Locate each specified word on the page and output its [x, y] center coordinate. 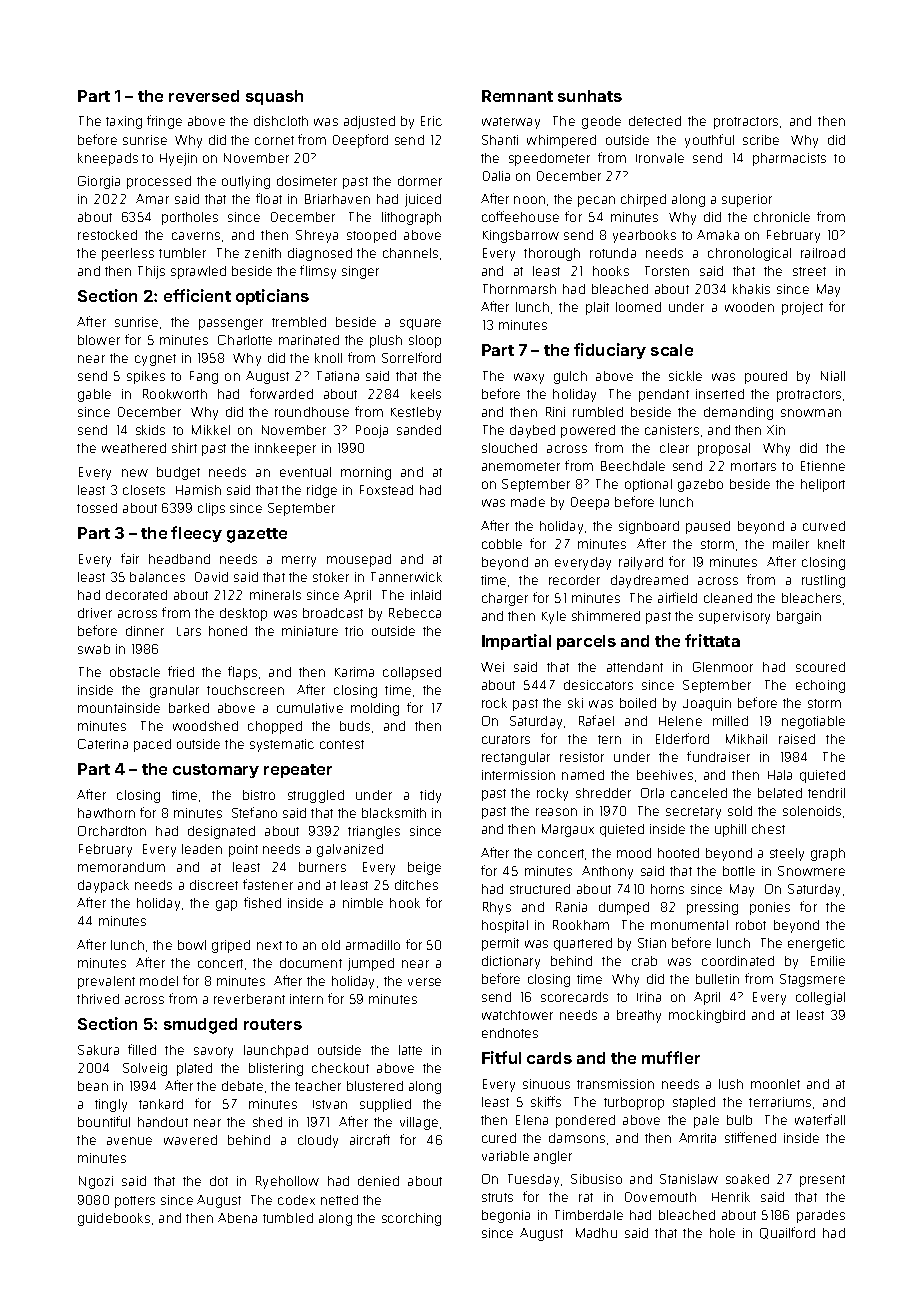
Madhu [596, 1233]
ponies [770, 908]
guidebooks [114, 1219]
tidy [430, 796]
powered [588, 431]
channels [410, 253]
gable [94, 395]
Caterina [103, 744]
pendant [664, 395]
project [802, 308]
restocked [107, 235]
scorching [411, 1219]
